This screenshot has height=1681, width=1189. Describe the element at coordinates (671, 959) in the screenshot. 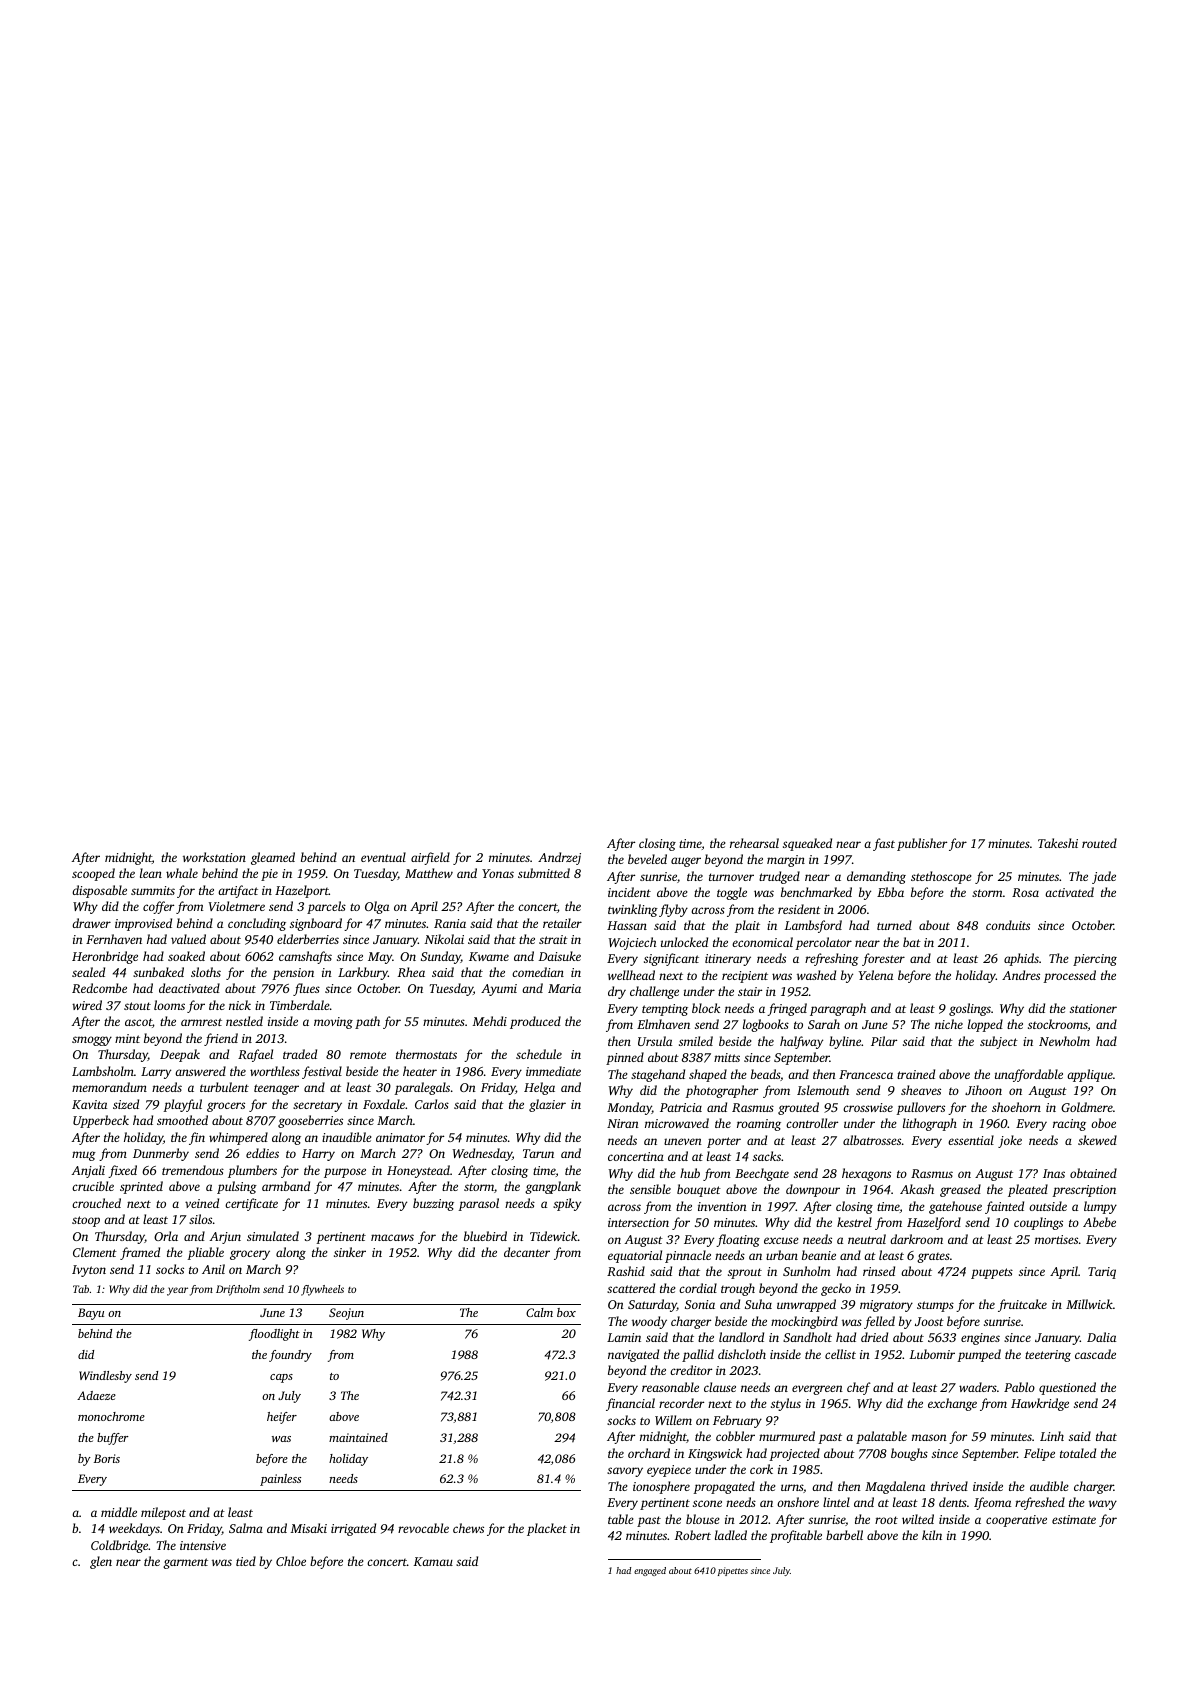

I see `significant` at that location.
